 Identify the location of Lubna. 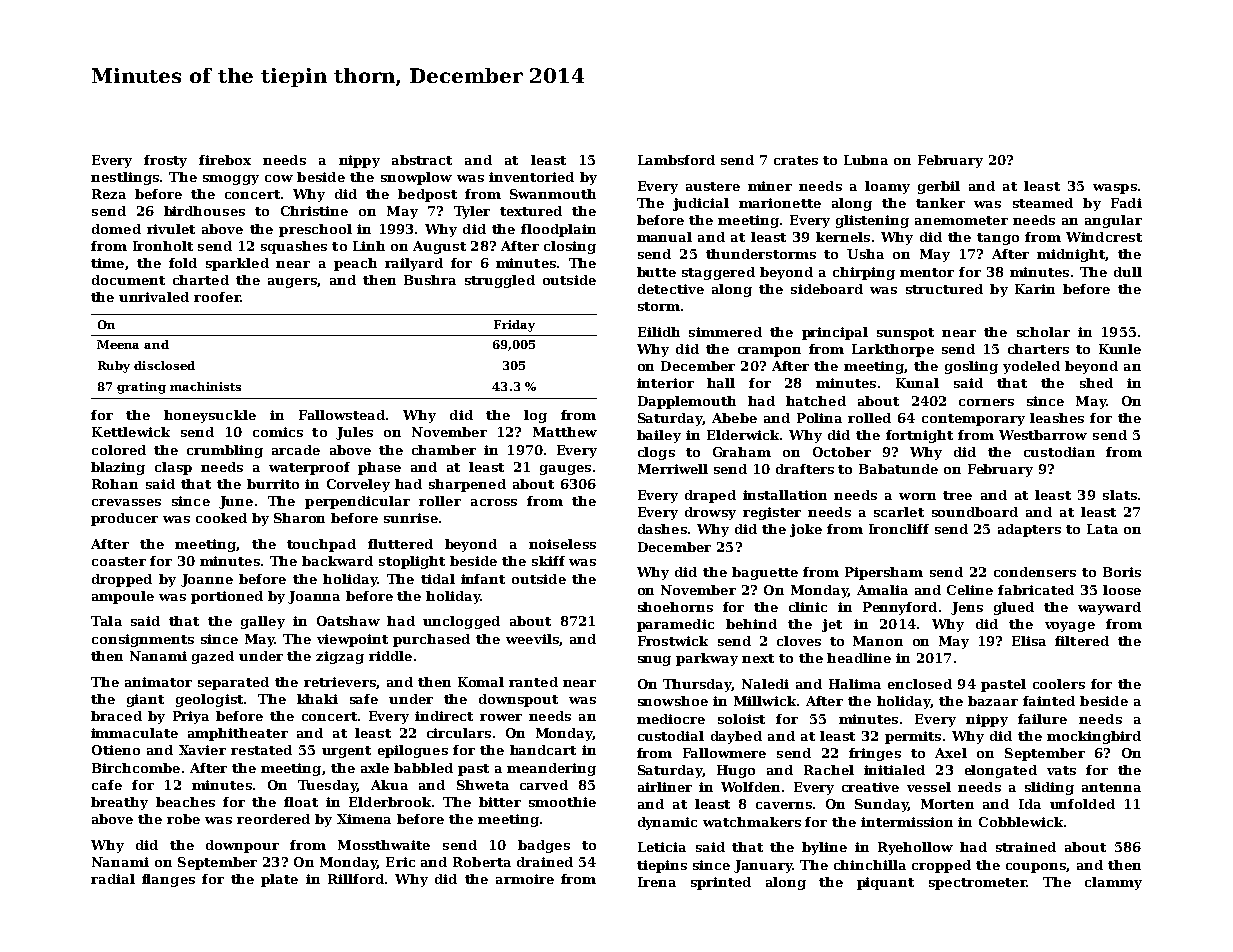
(866, 160).
